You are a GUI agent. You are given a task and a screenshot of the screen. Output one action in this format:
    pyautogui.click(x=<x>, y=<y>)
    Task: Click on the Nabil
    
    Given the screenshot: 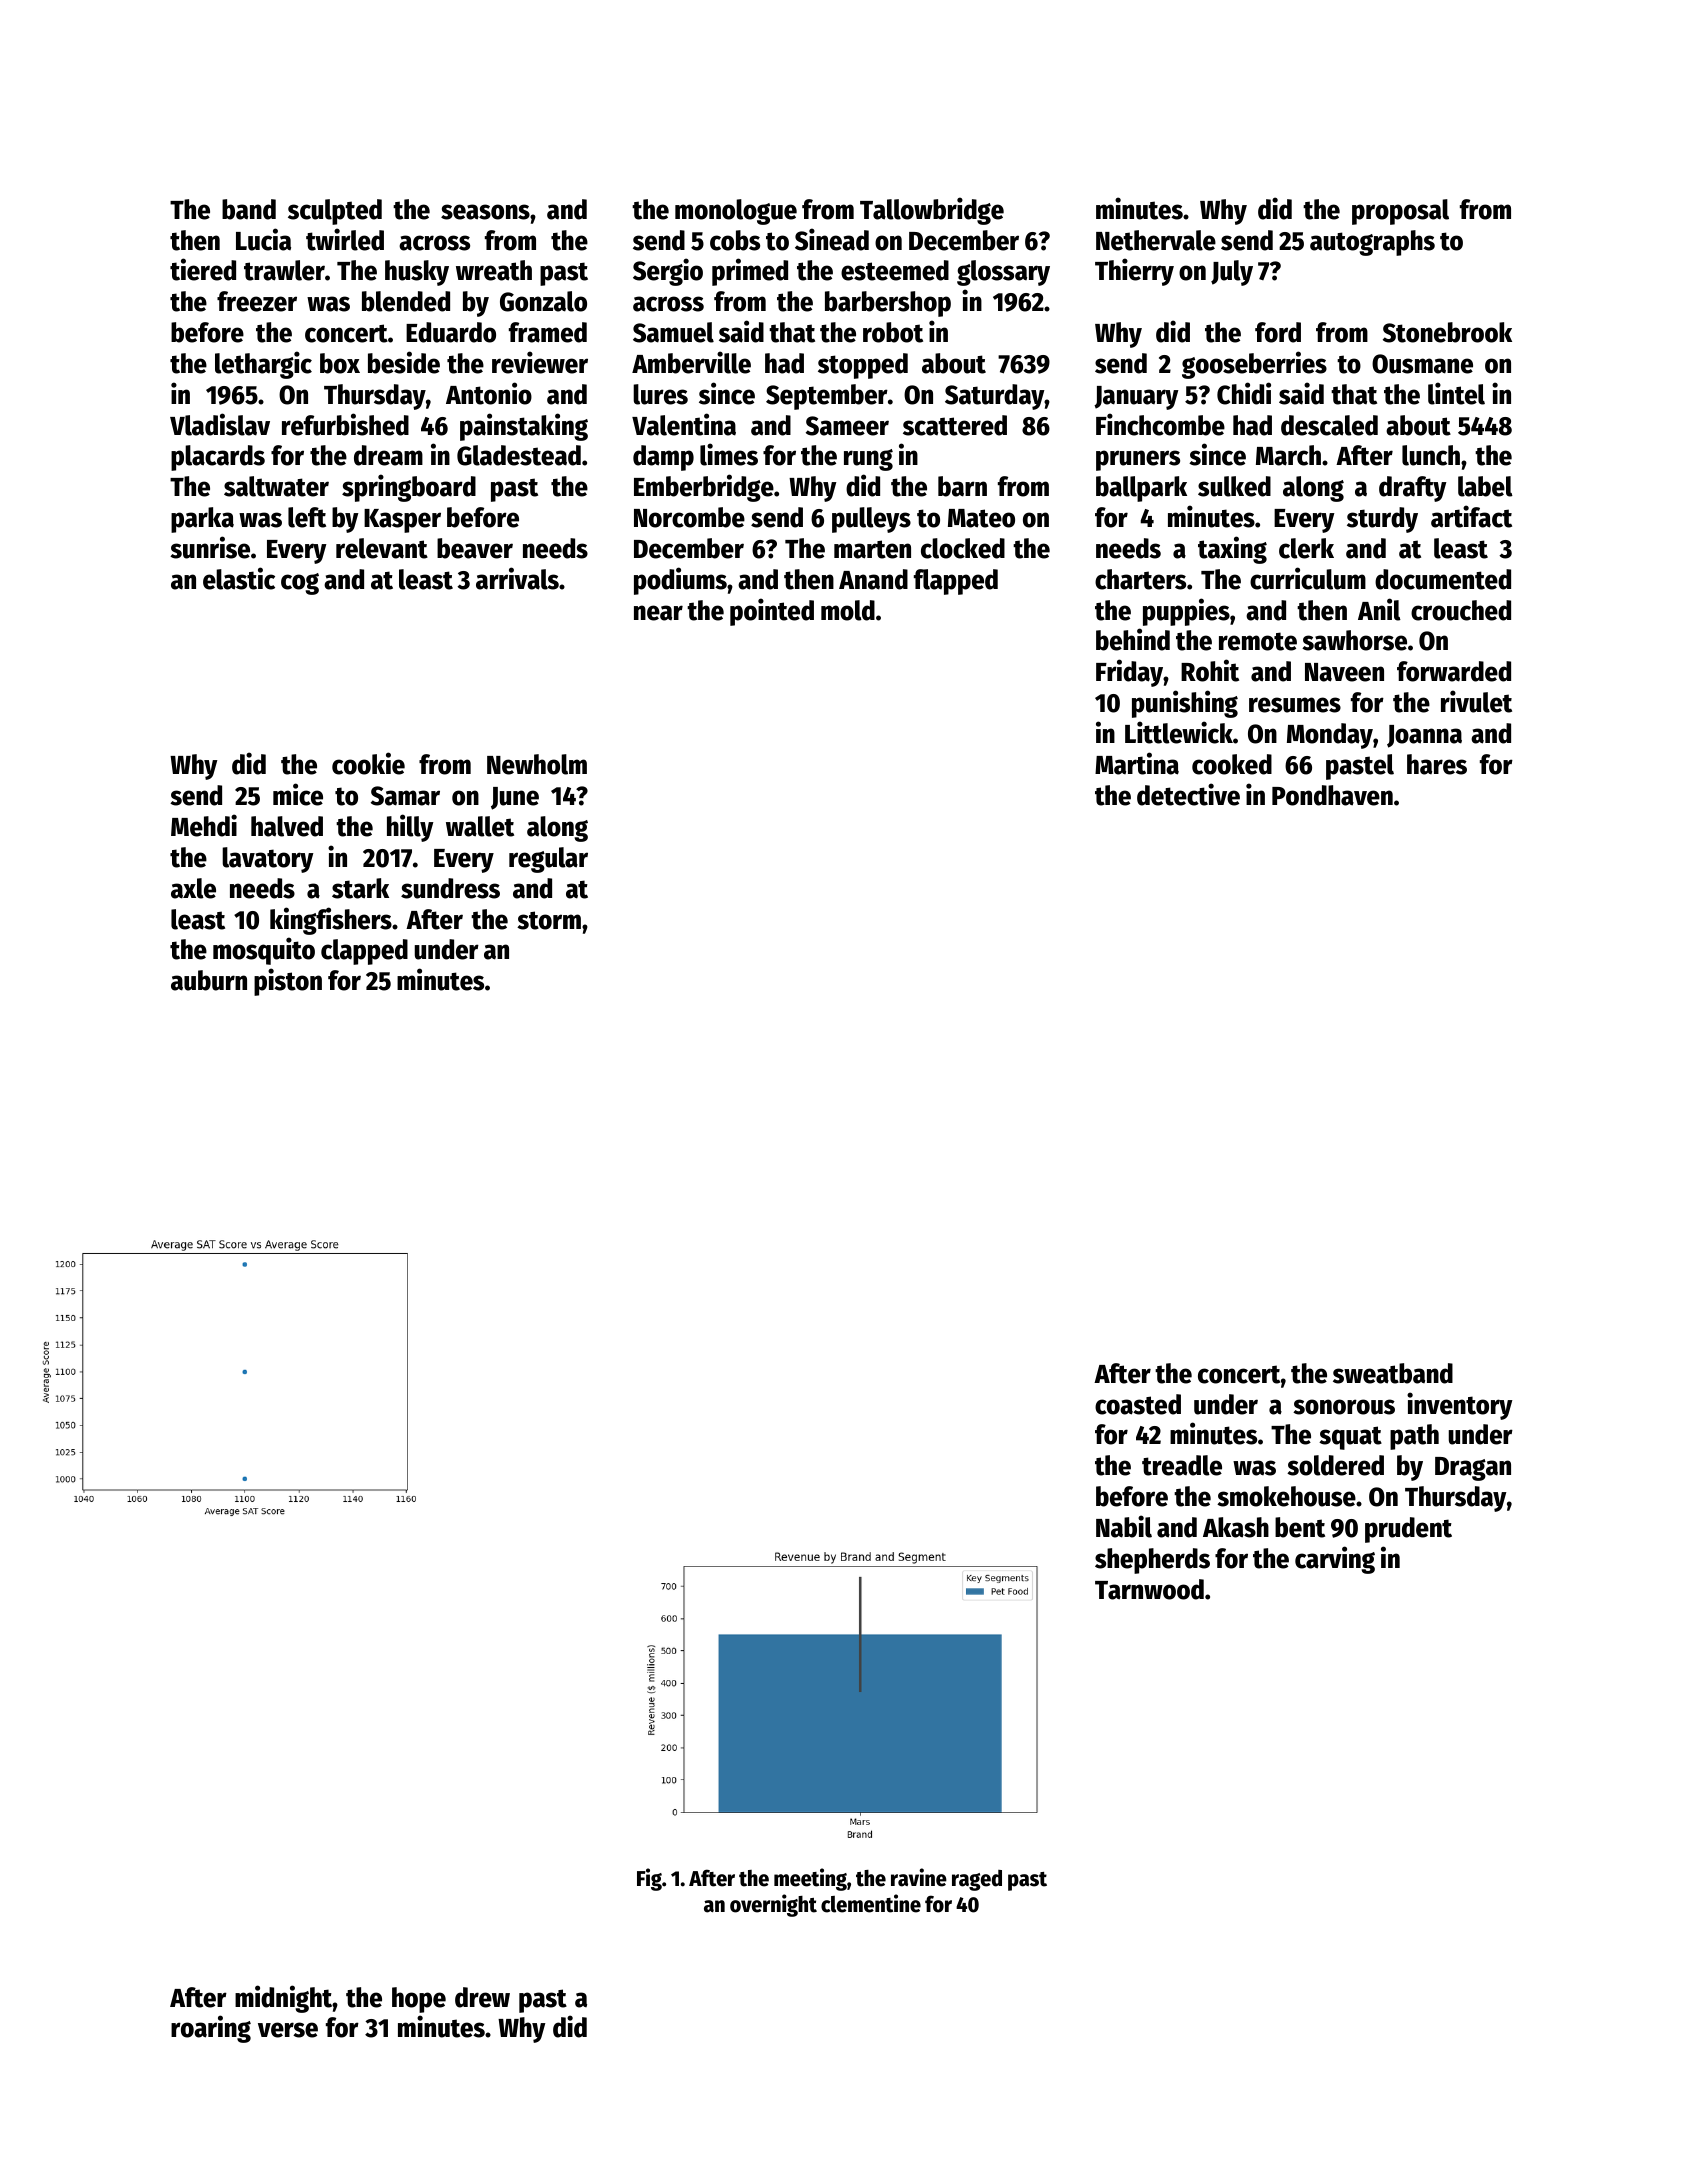 What is the action you would take?
    pyautogui.click(x=1124, y=1526)
